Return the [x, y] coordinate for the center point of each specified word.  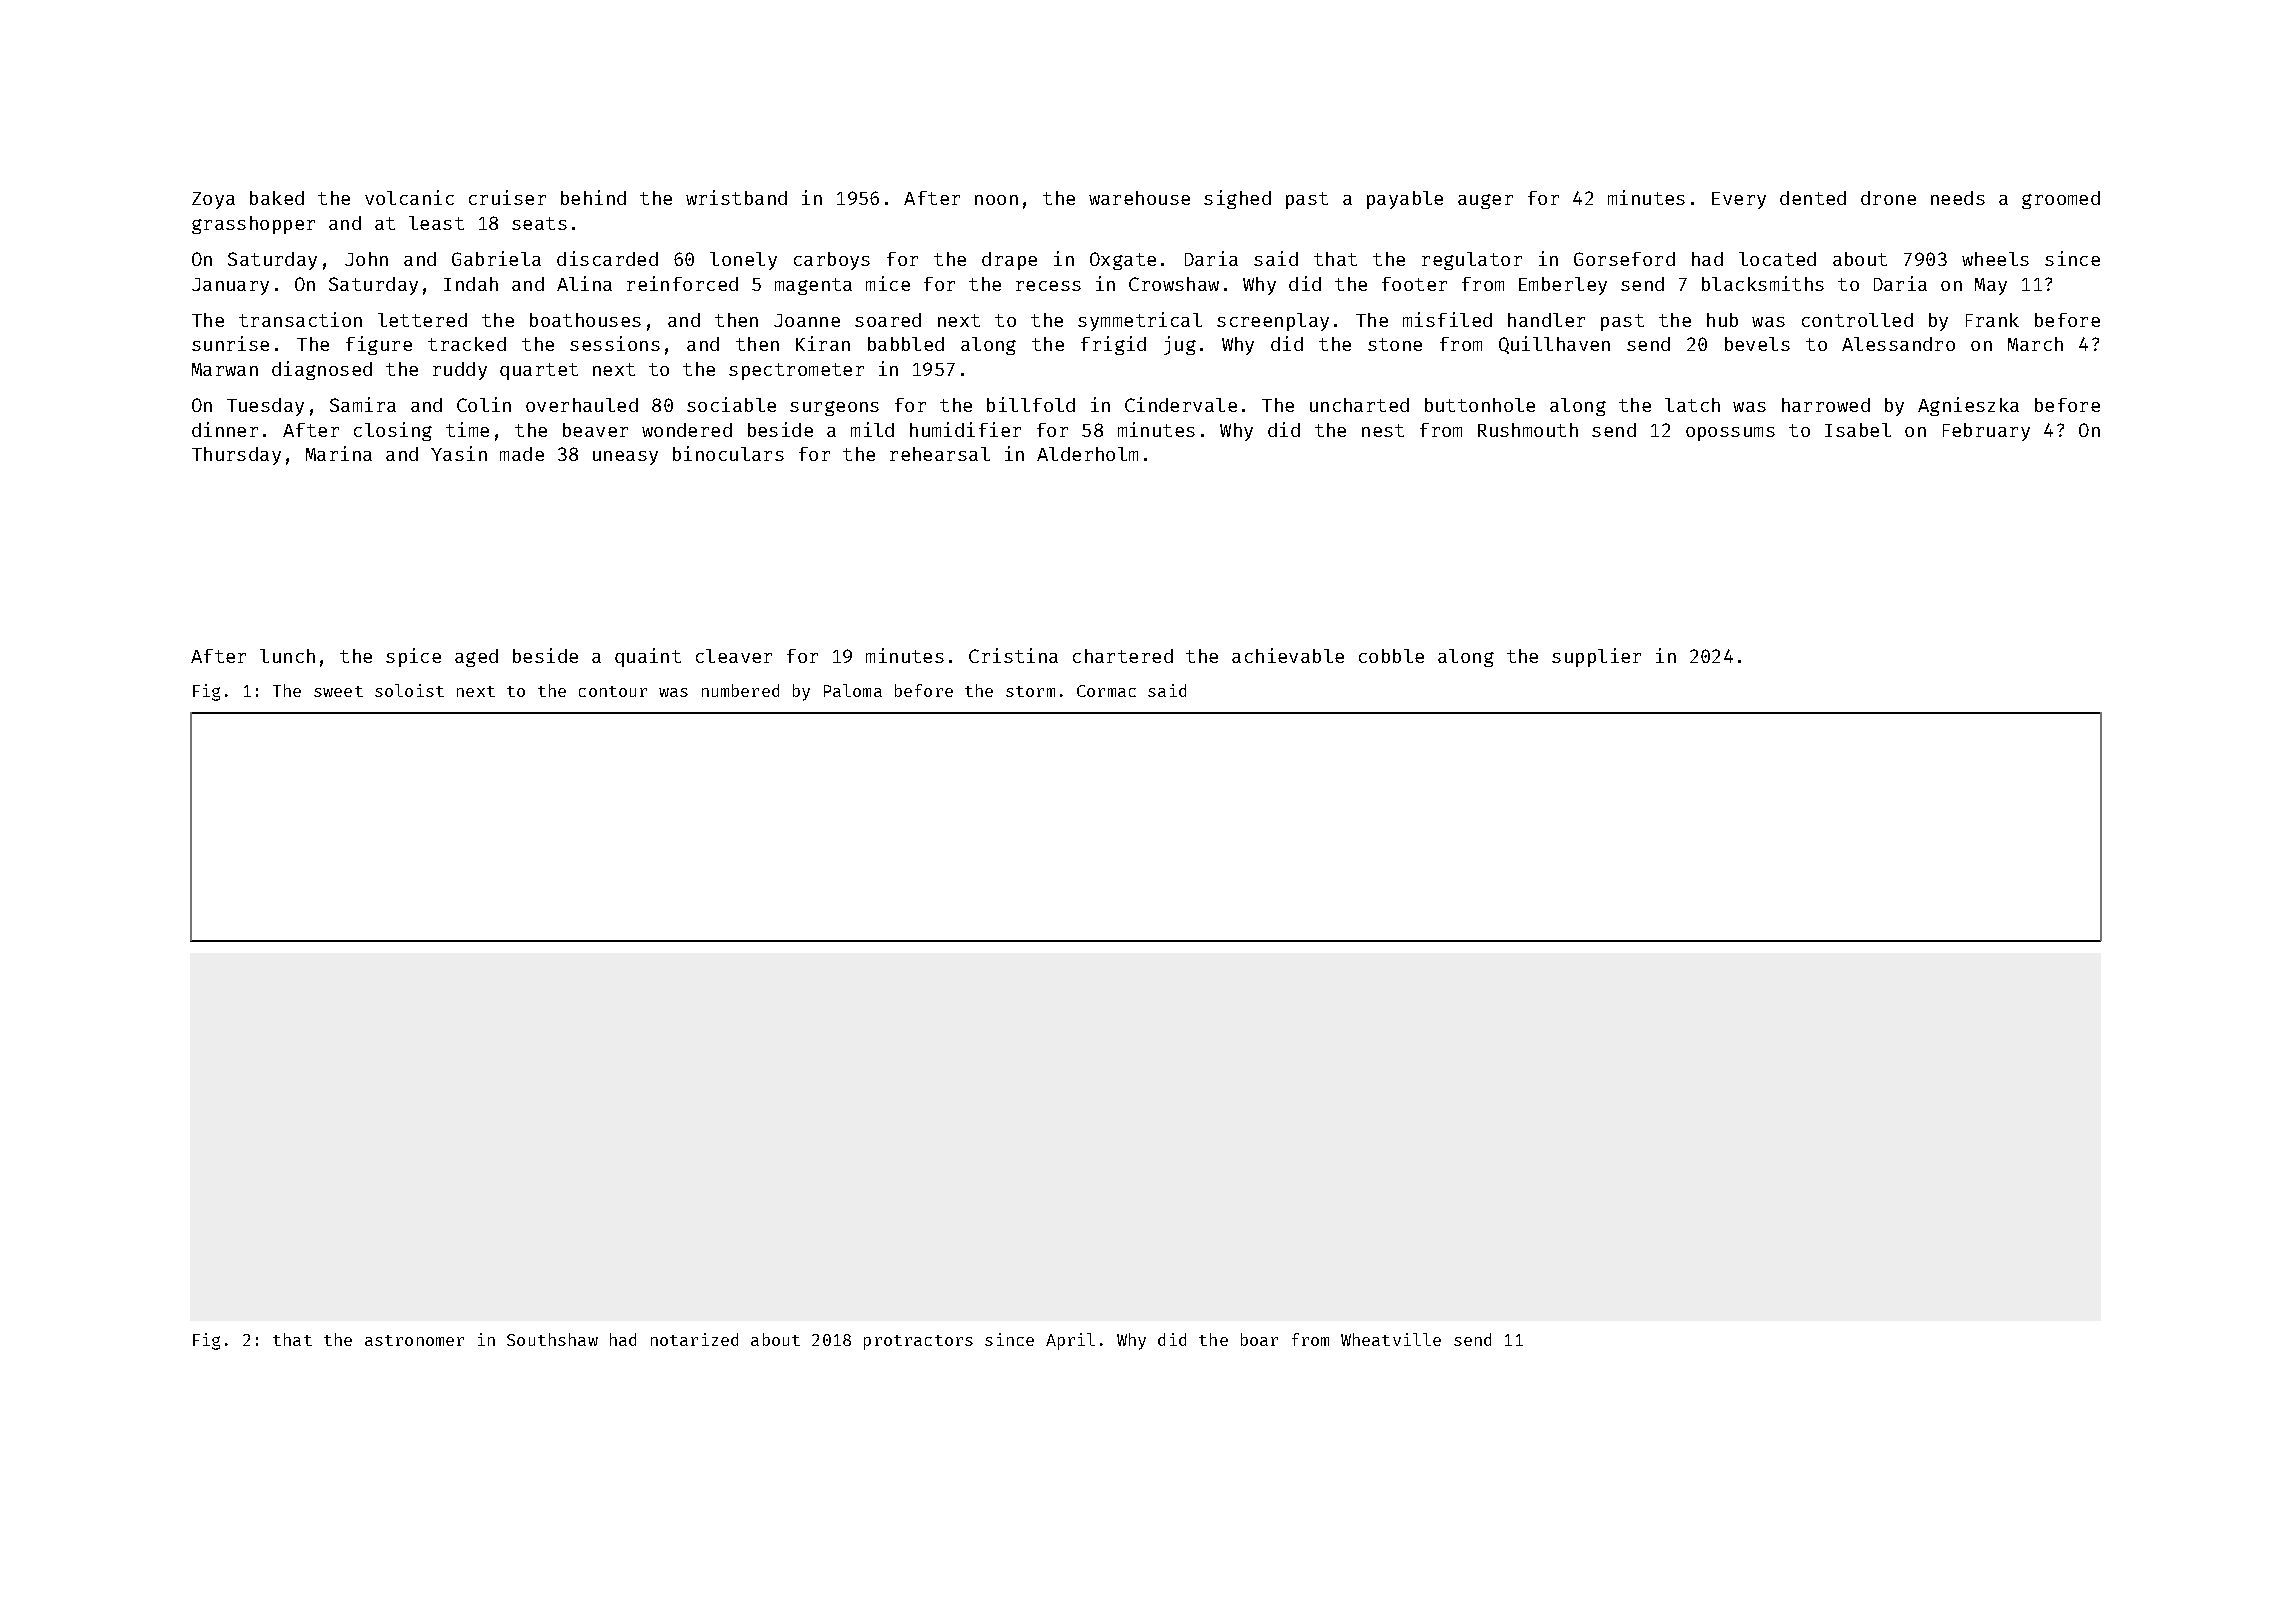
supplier [1596, 657]
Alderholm [1087, 454]
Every [1739, 200]
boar [1259, 1339]
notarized [694, 1339]
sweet [338, 691]
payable [1405, 200]
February [1986, 432]
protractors [918, 1342]
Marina [339, 453]
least [436, 223]
